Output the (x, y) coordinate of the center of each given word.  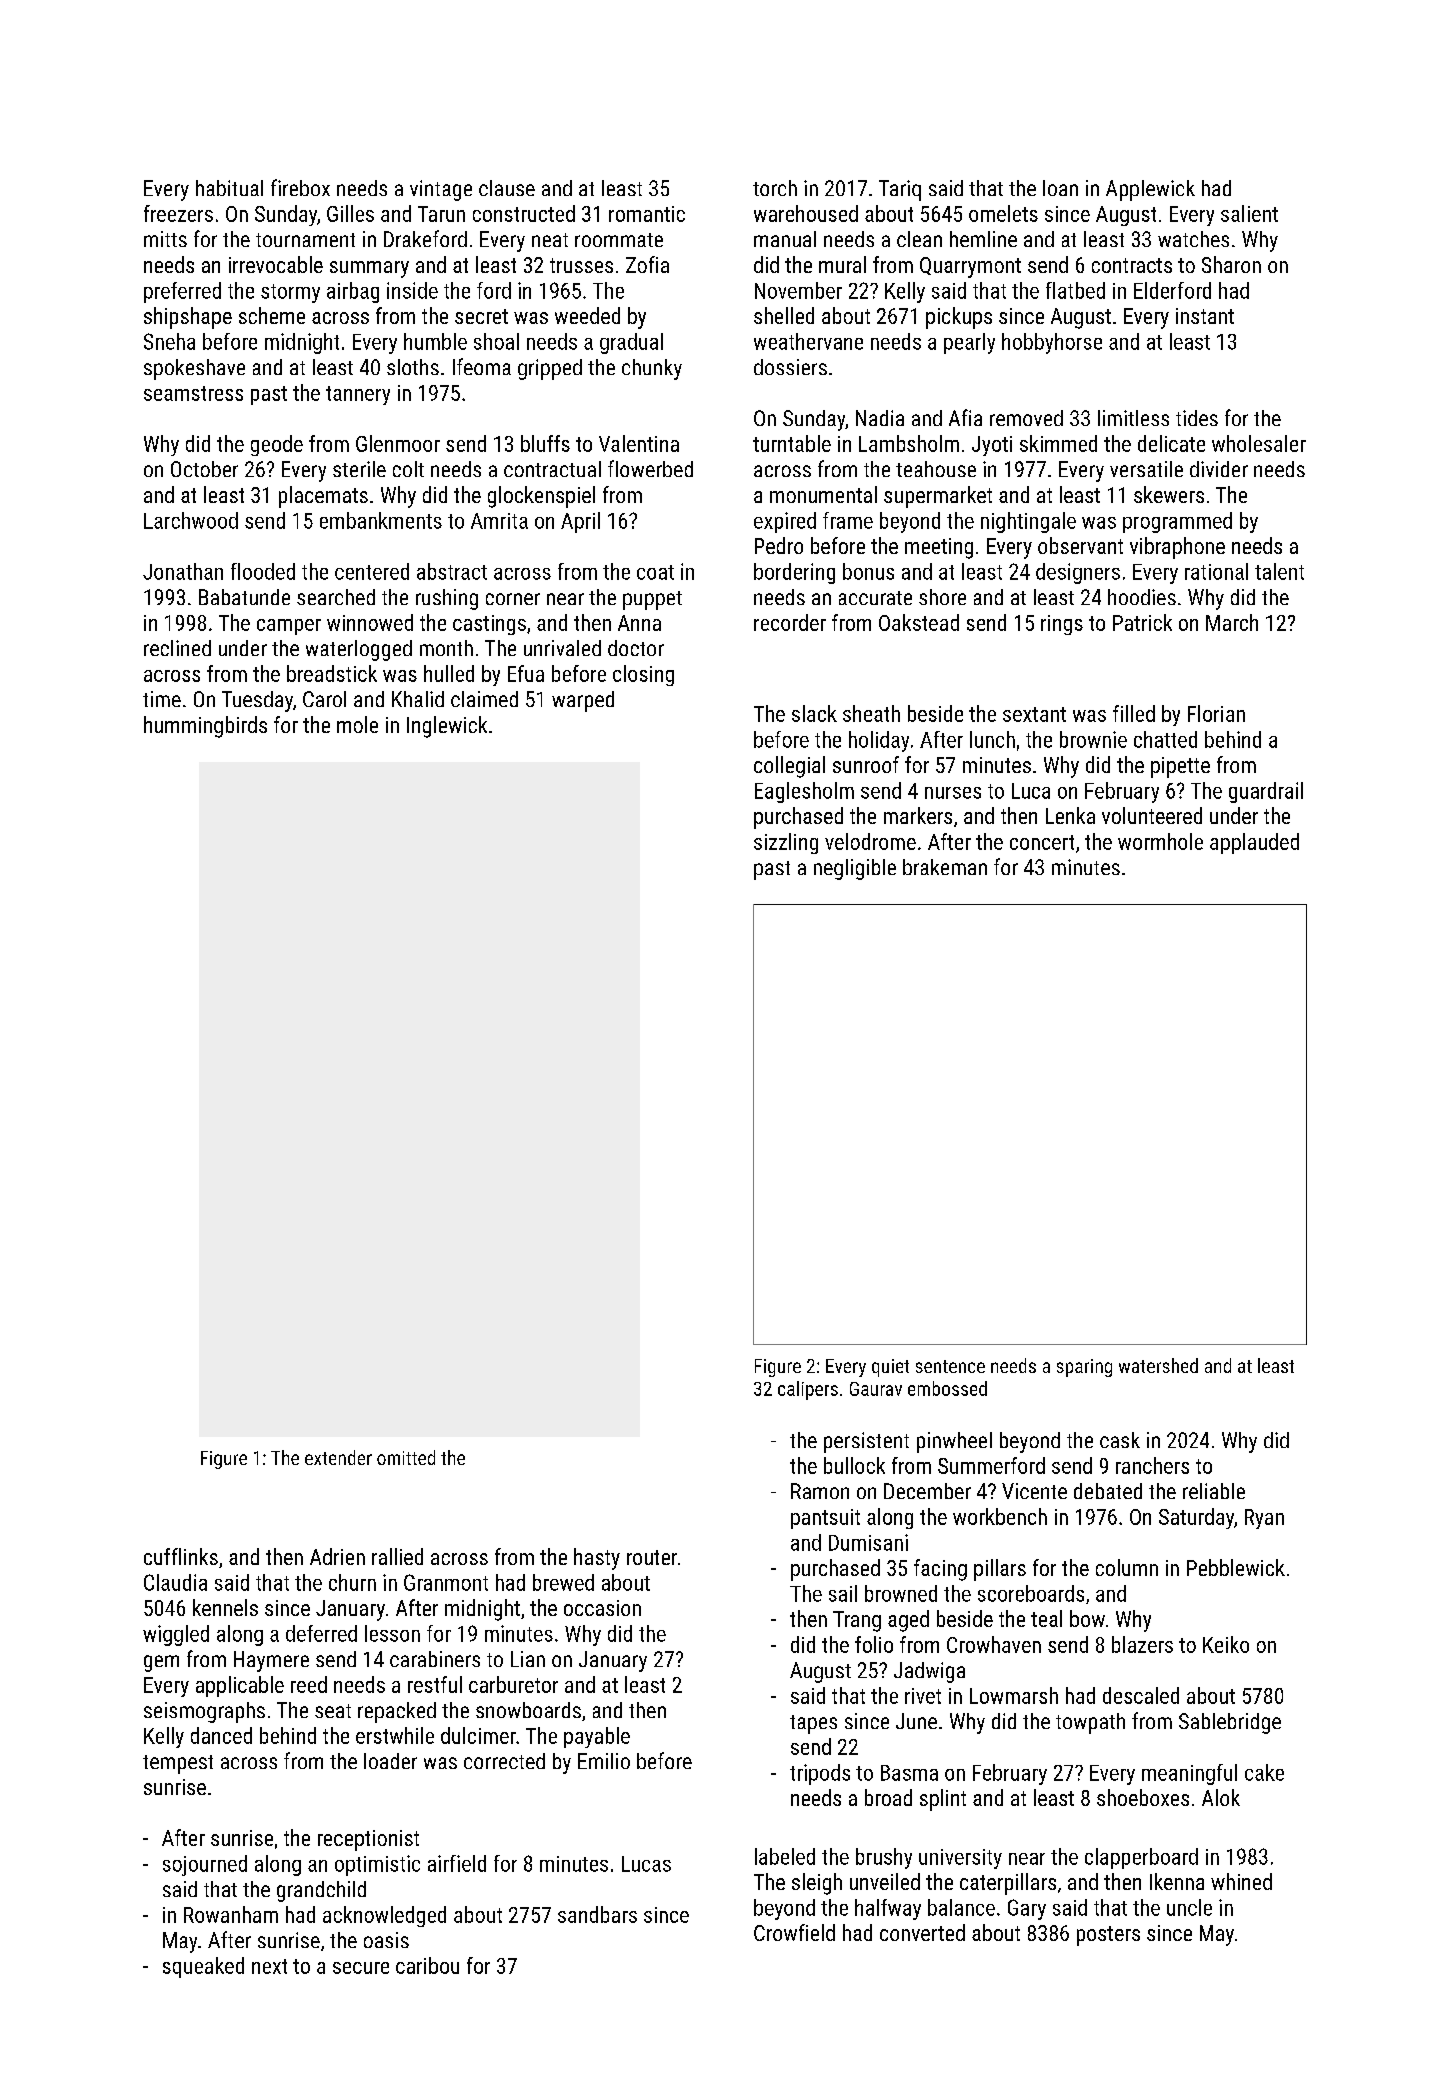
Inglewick (447, 727)
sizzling (786, 843)
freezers (178, 213)
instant (1205, 316)
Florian (1216, 713)
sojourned (205, 1865)
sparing (1084, 1368)
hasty (597, 1559)
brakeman (945, 867)
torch (775, 188)
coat (655, 572)
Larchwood (191, 520)
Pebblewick (1236, 1567)
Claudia (175, 1582)
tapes (813, 1724)
